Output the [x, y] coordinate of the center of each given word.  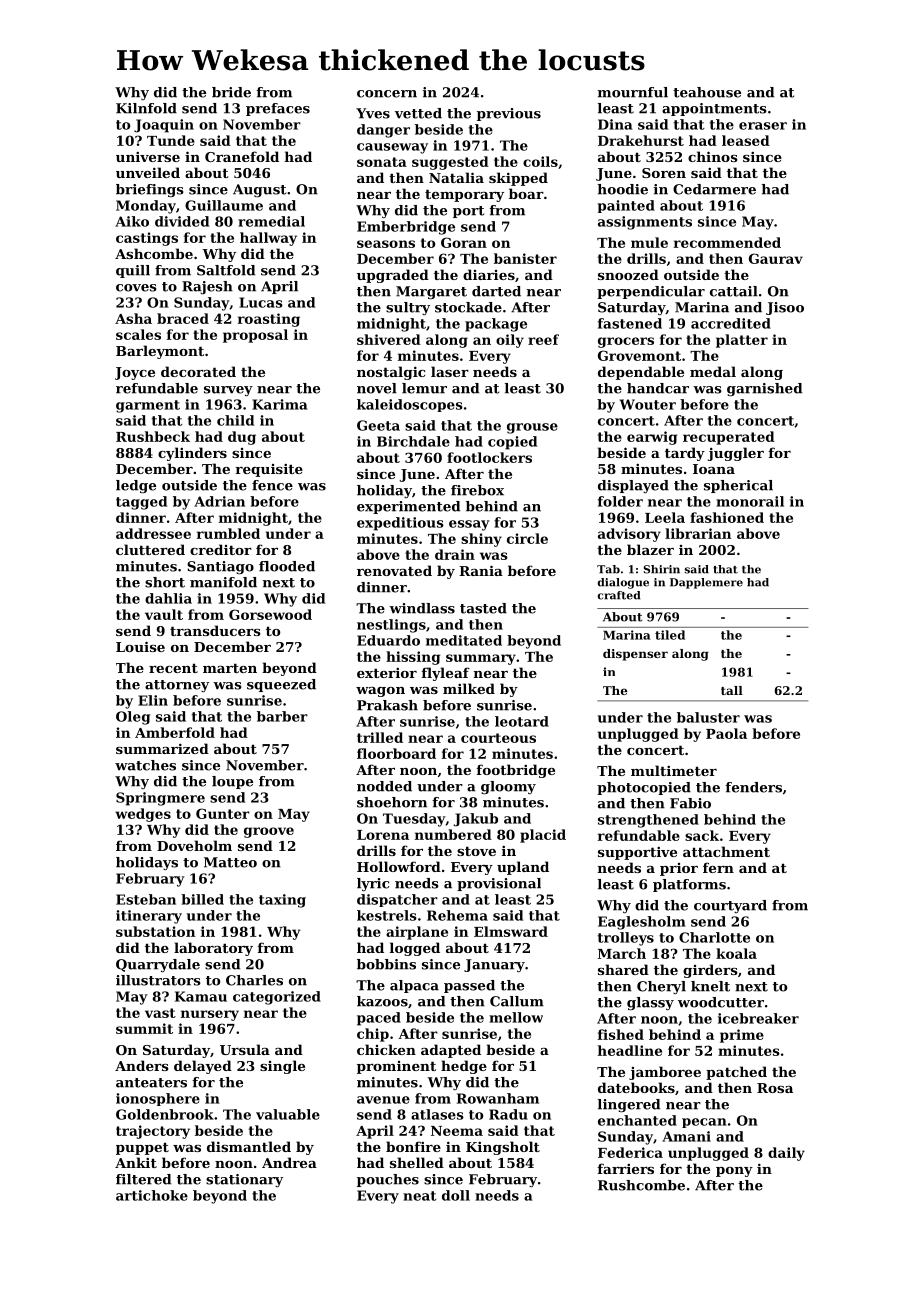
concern [387, 94]
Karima [279, 404]
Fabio [690, 803]
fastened [630, 323]
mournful [633, 92]
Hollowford [399, 866]
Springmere [160, 799]
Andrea [289, 1162]
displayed [633, 486]
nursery [210, 1015]
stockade [468, 307]
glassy [650, 1003]
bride [231, 92]
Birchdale [413, 441]
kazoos [382, 1001]
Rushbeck [153, 436]
